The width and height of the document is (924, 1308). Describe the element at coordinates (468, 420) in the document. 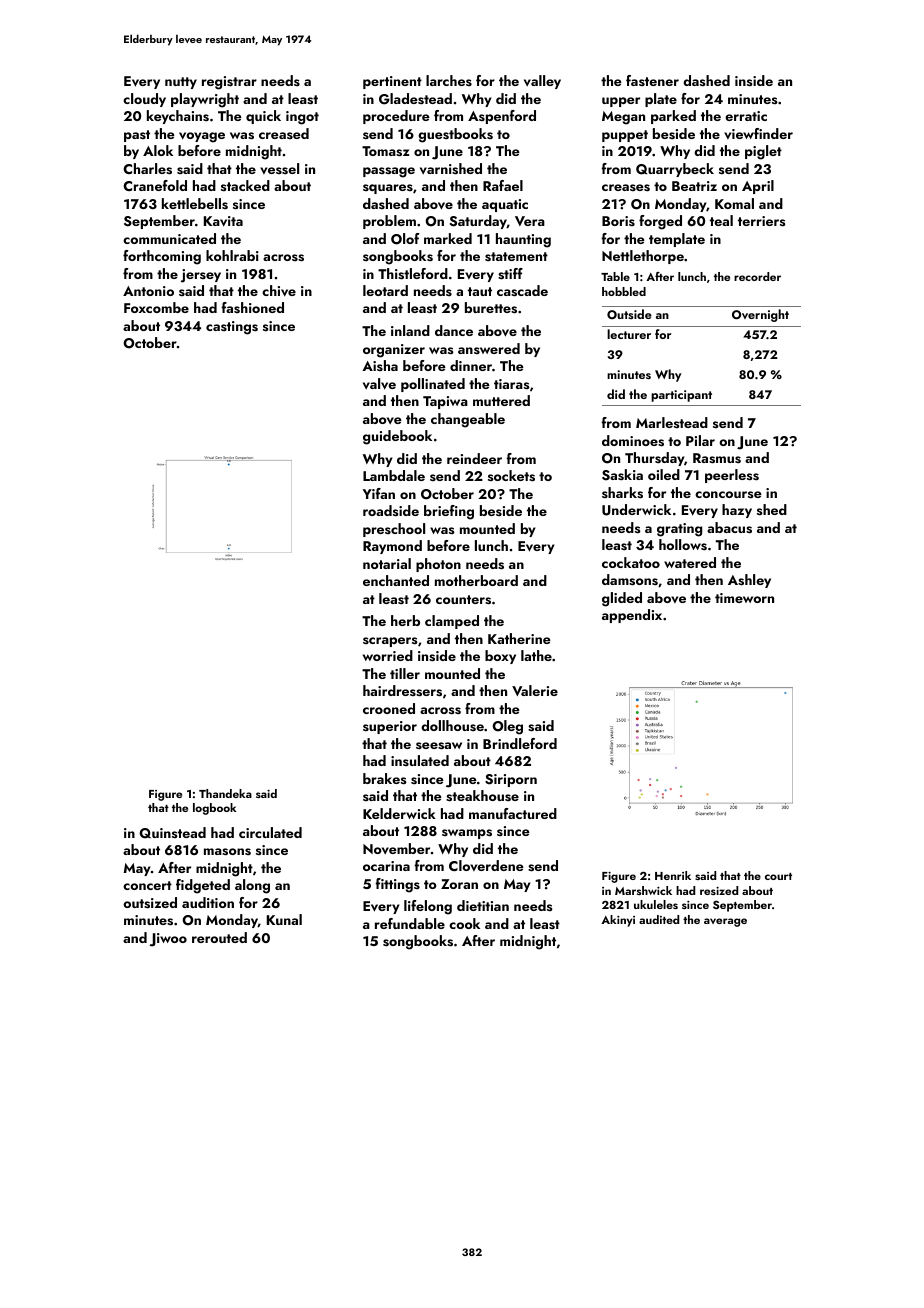

I see `changeable` at that location.
